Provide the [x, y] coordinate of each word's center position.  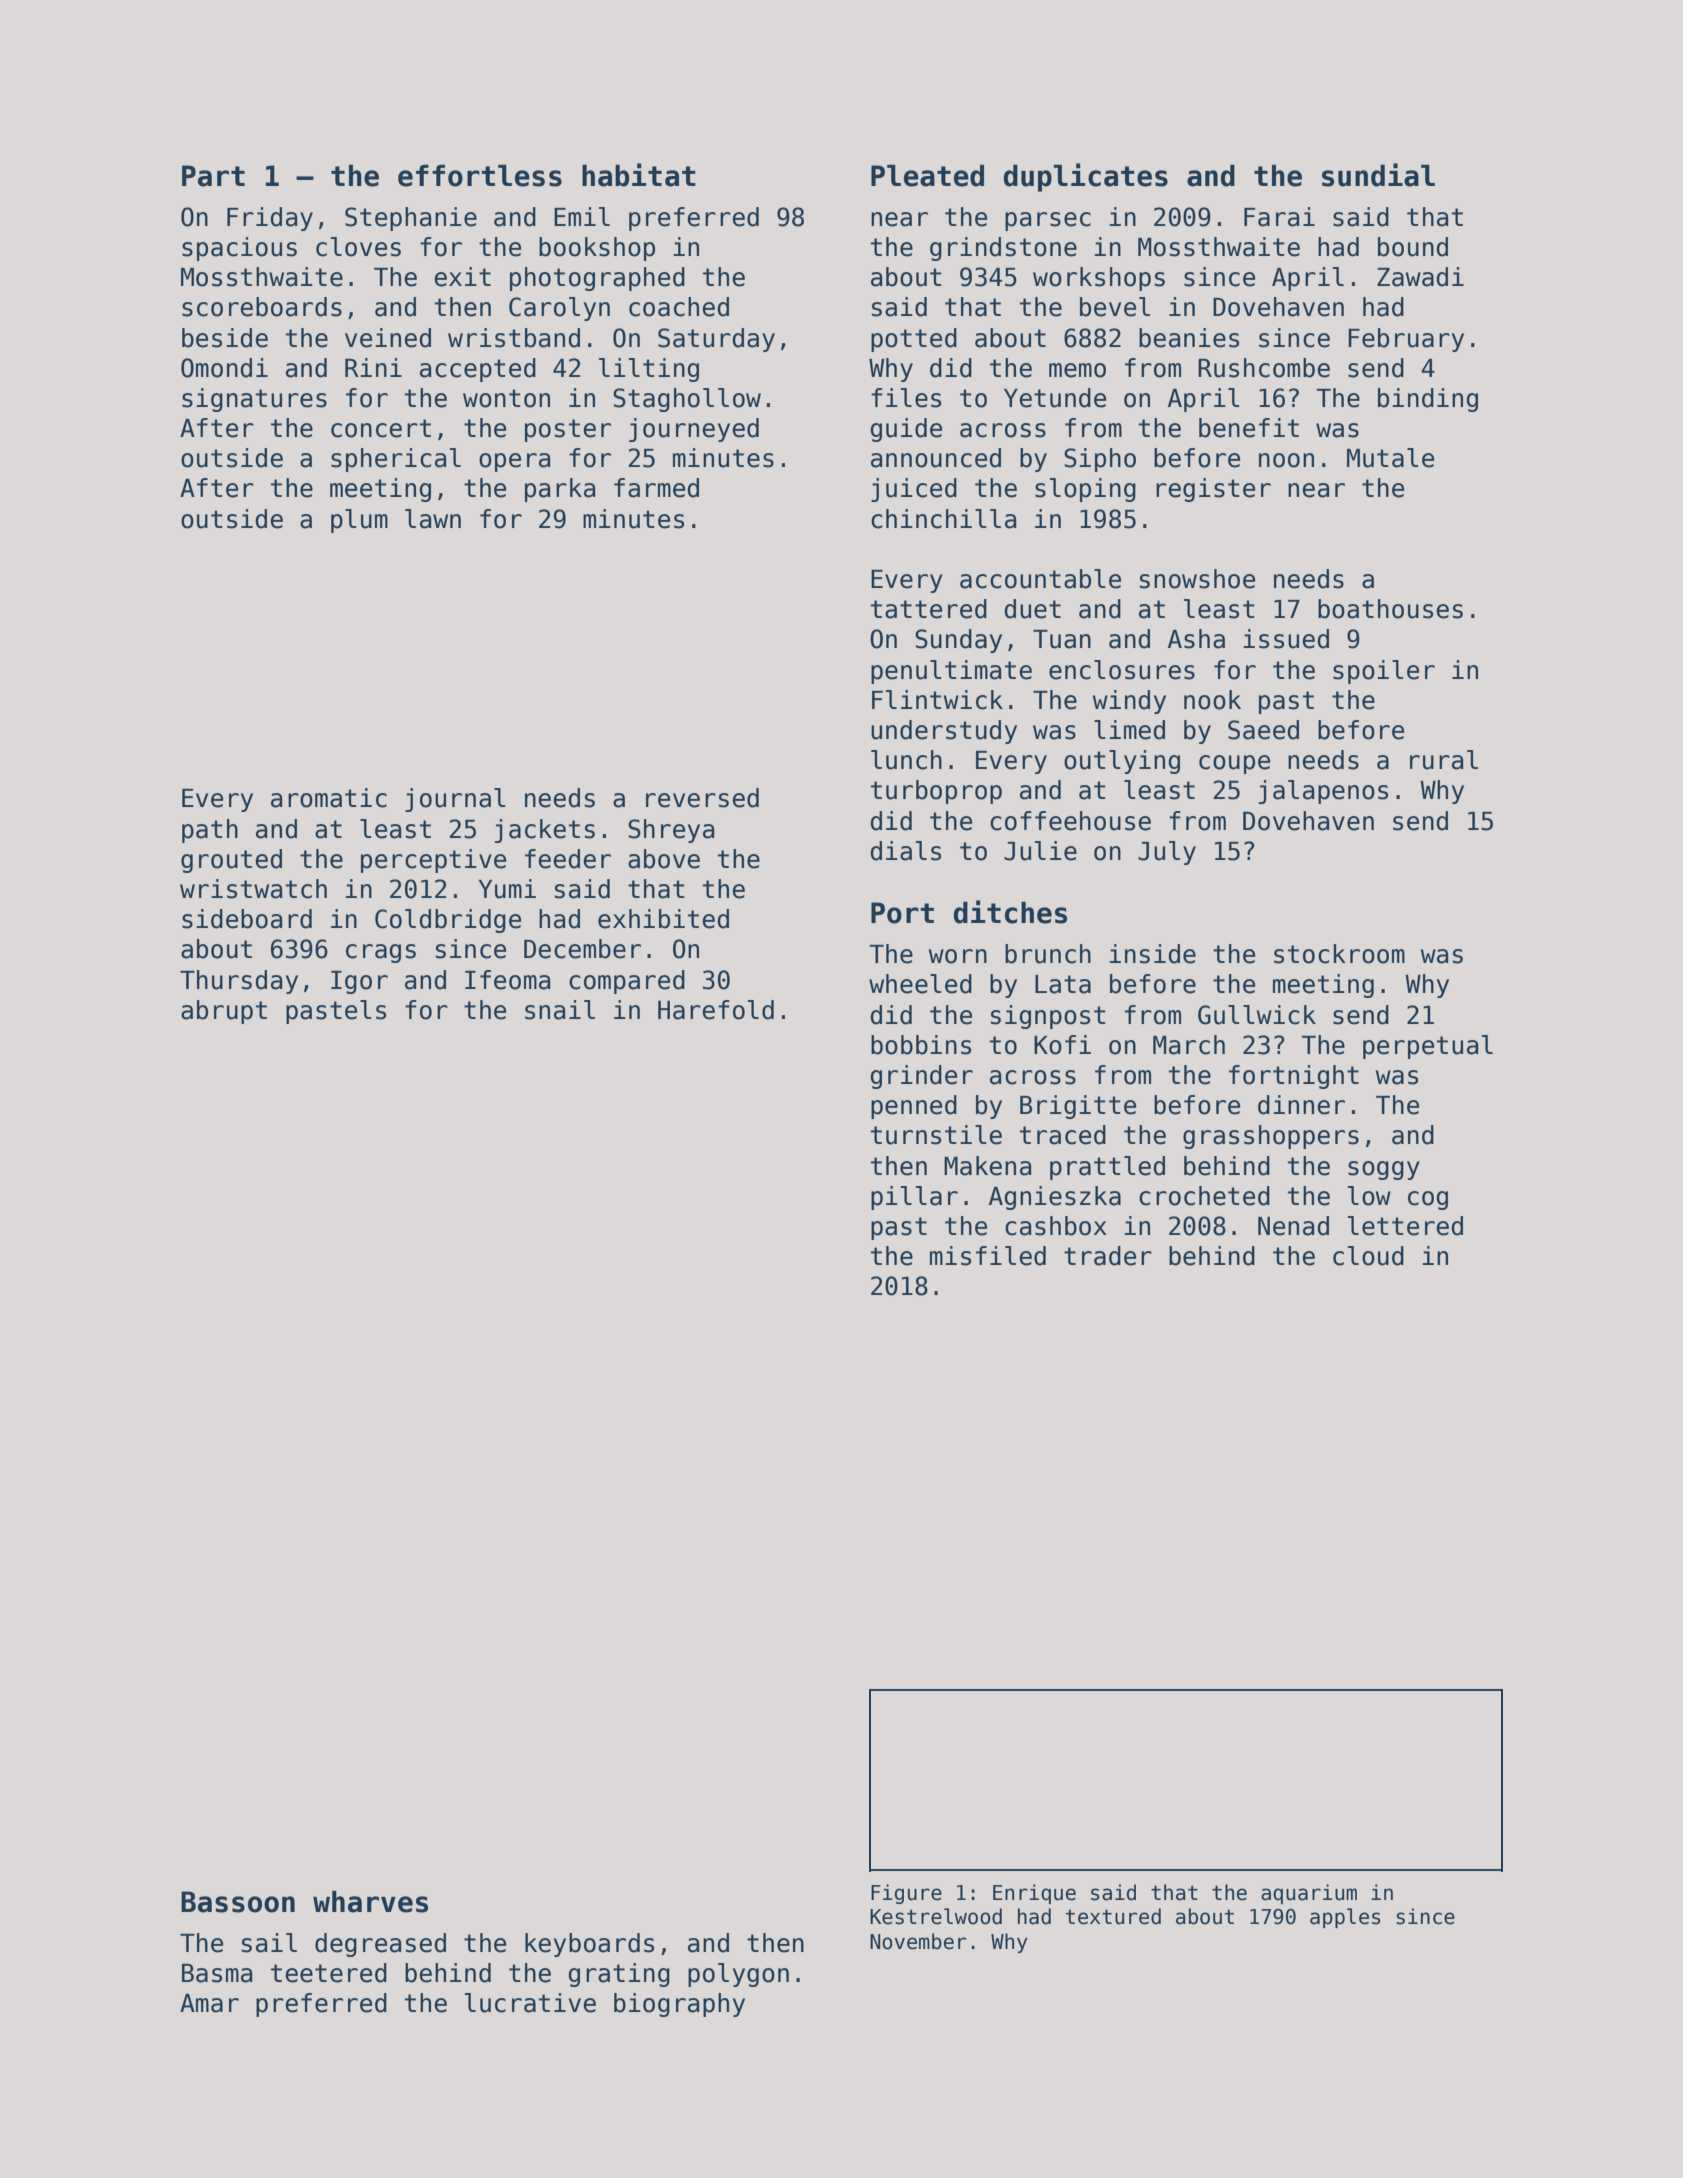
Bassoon [238, 1902]
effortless [480, 175]
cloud [1368, 1256]
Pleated [927, 175]
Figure [906, 1894]
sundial [1378, 175]
